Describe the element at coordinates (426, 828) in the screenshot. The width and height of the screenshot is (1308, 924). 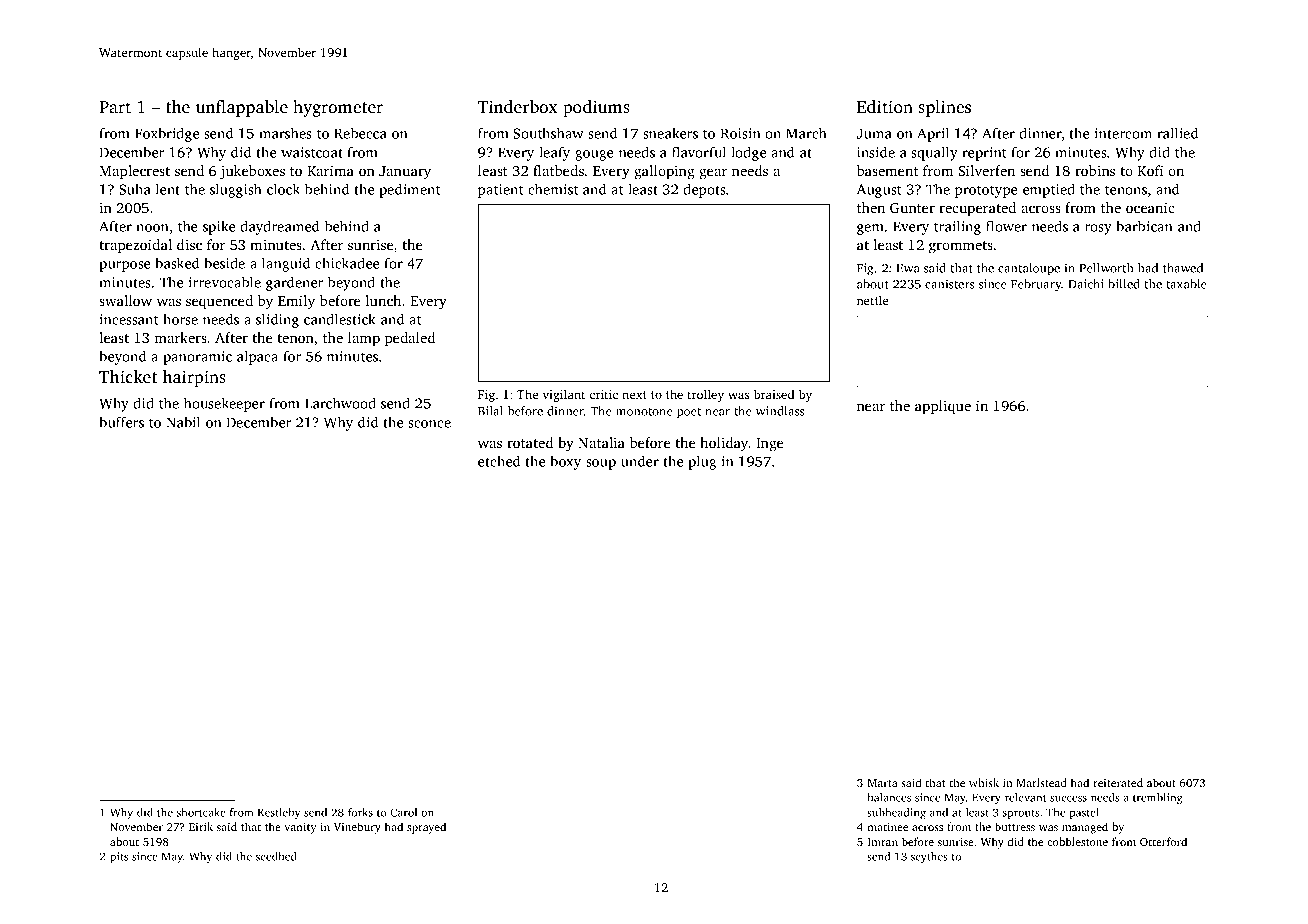
I see `sprayed` at that location.
